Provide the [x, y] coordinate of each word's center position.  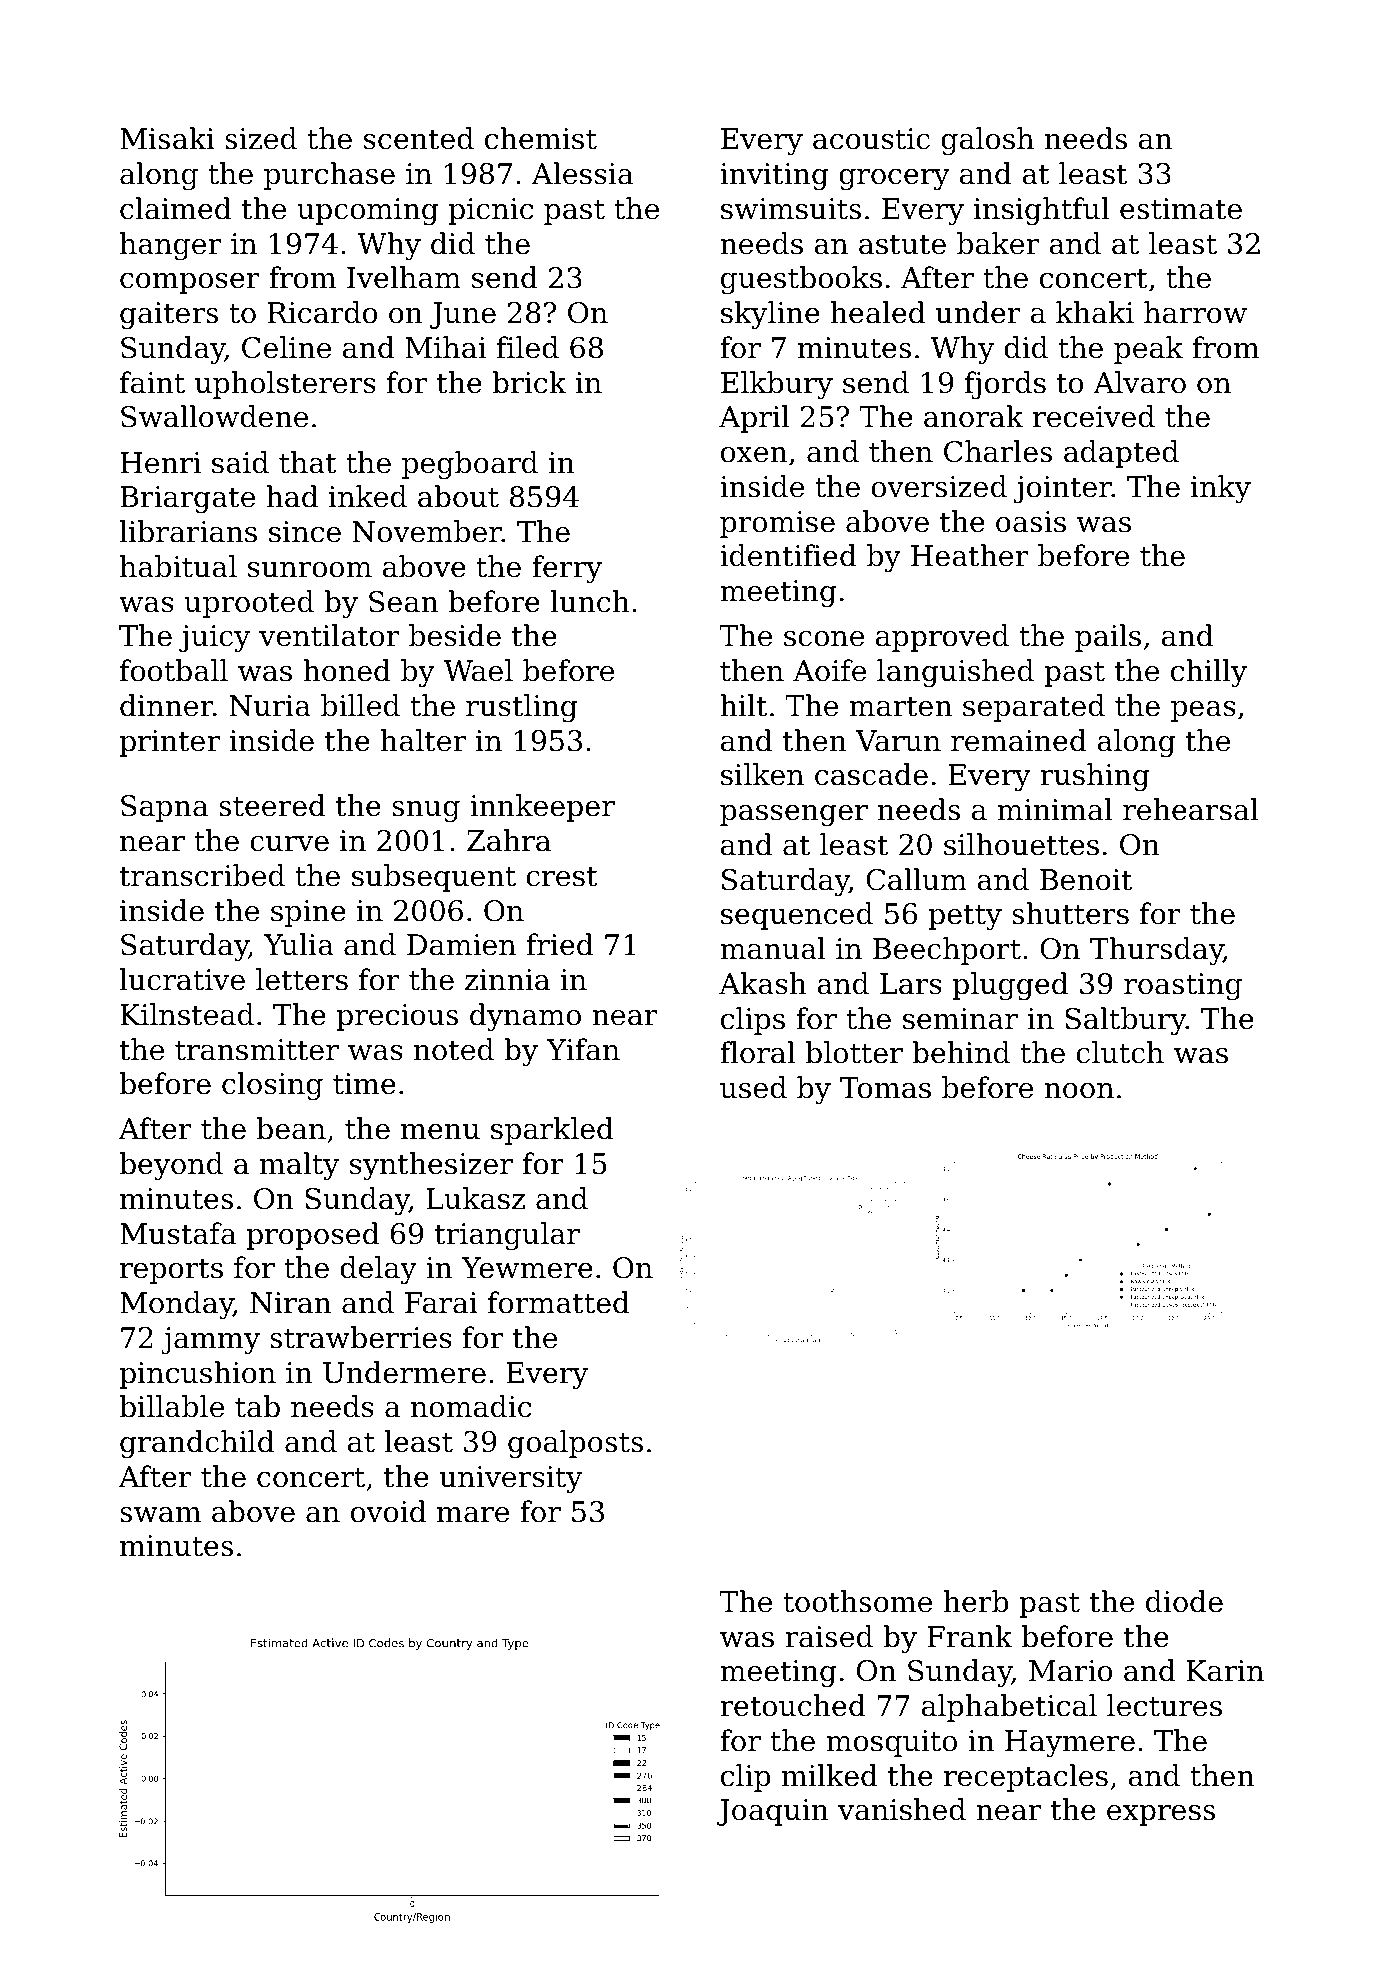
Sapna [164, 808]
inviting [774, 177]
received [1094, 416]
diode [1184, 1601]
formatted [559, 1302]
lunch [590, 601]
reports [171, 1271]
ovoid [388, 1511]
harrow [1195, 312]
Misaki [167, 138]
